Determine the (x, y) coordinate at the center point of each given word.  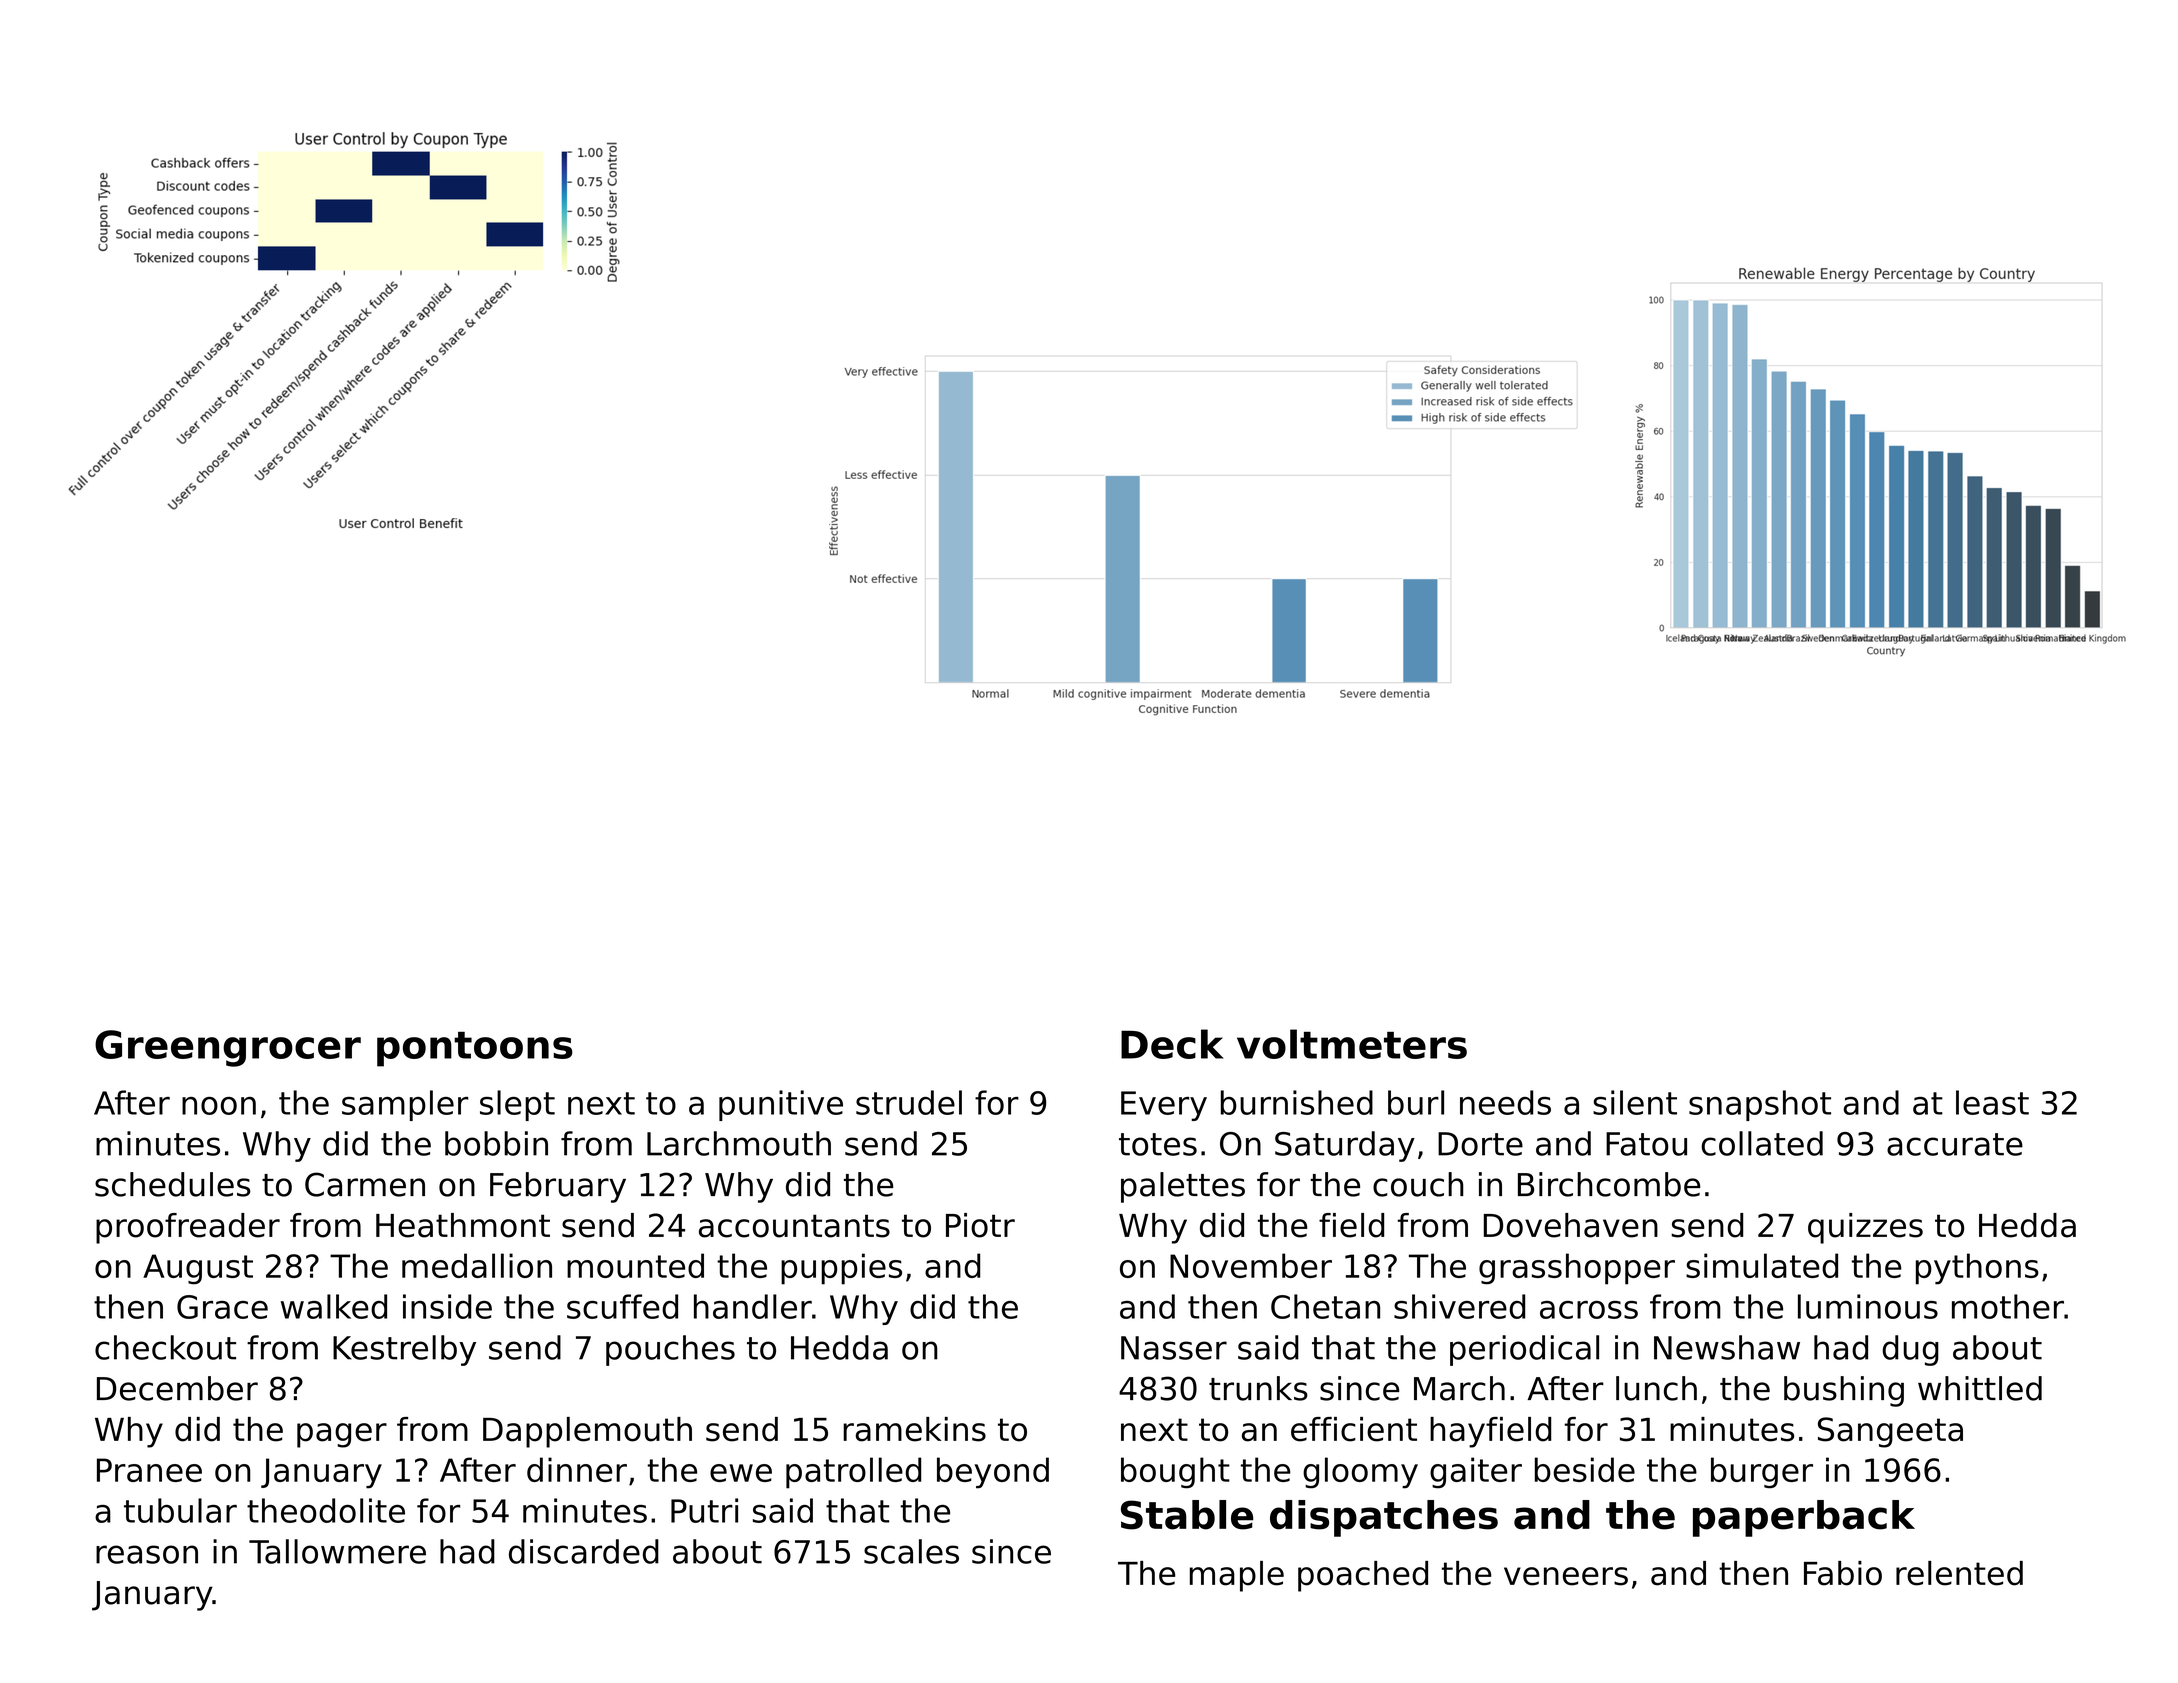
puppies (841, 1269)
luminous (1868, 1306)
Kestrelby (404, 1350)
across (1589, 1310)
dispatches (1384, 1518)
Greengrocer (228, 1048)
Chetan (1325, 1306)
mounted (635, 1265)
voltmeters (1352, 1044)
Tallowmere (337, 1551)
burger (1762, 1473)
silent (1635, 1102)
